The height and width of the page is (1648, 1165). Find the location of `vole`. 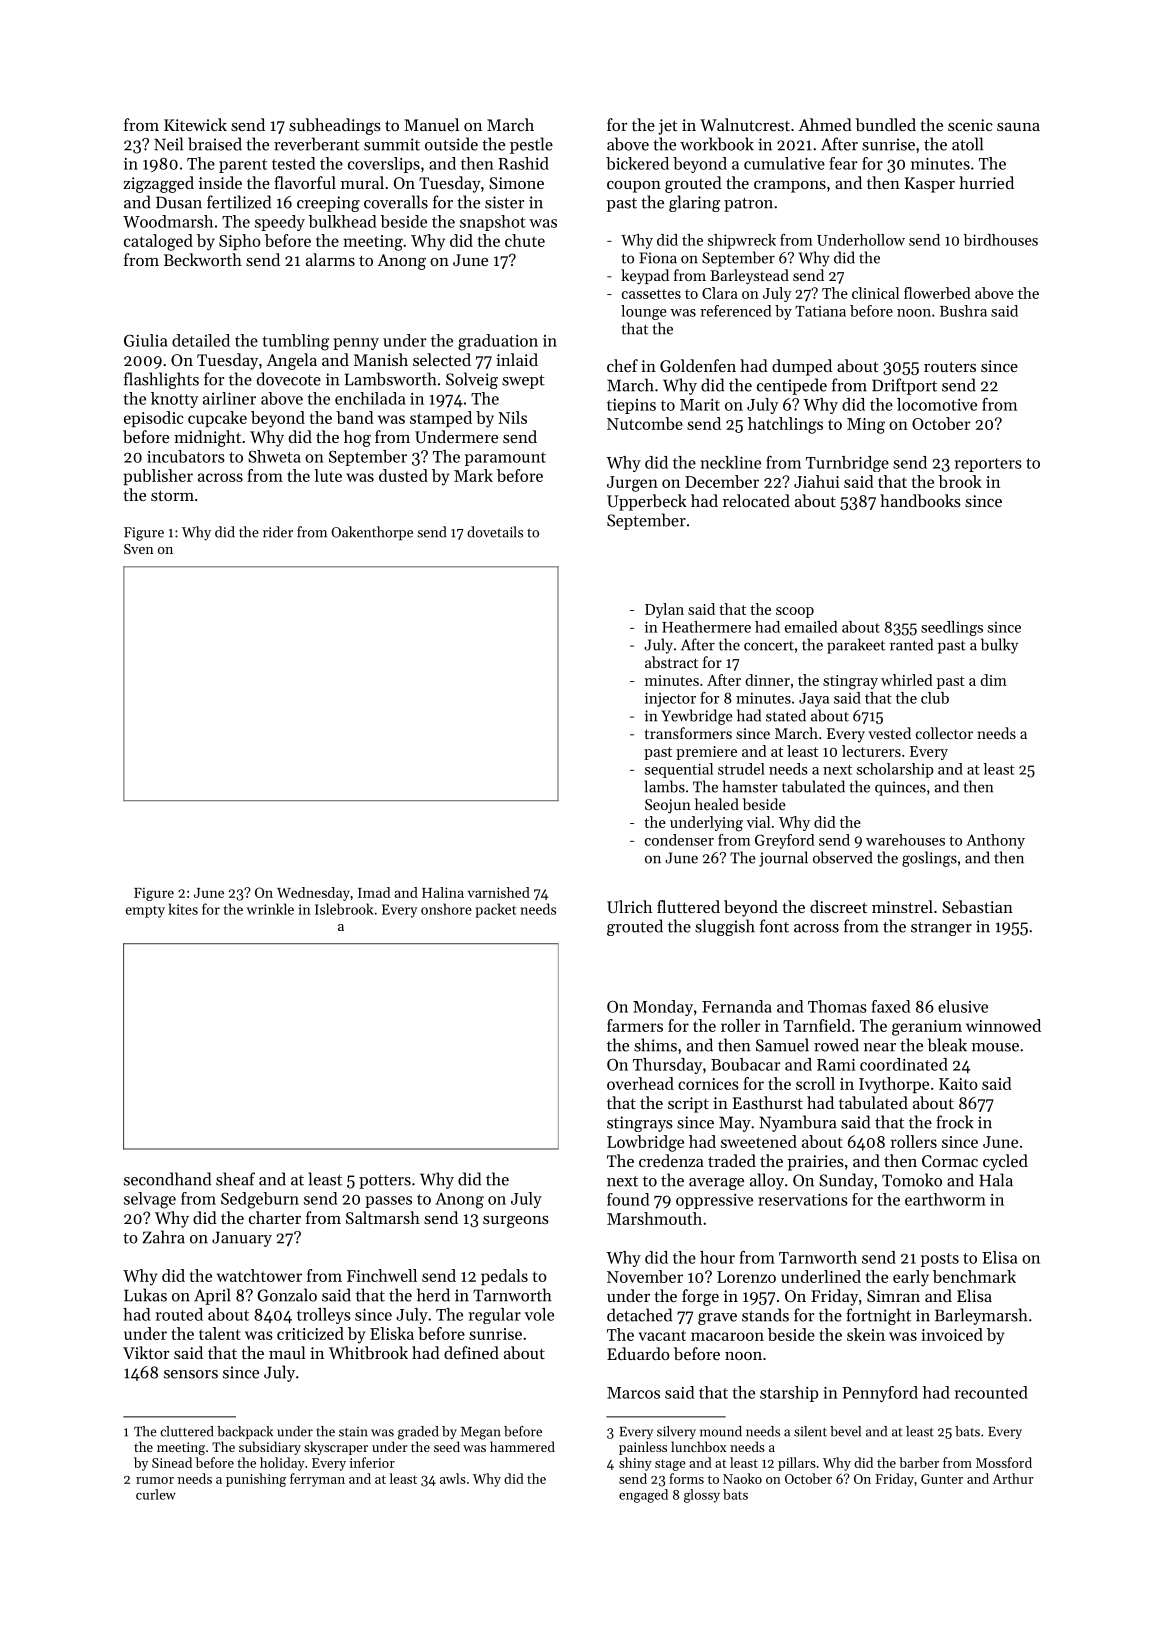

vole is located at coordinates (539, 1314).
